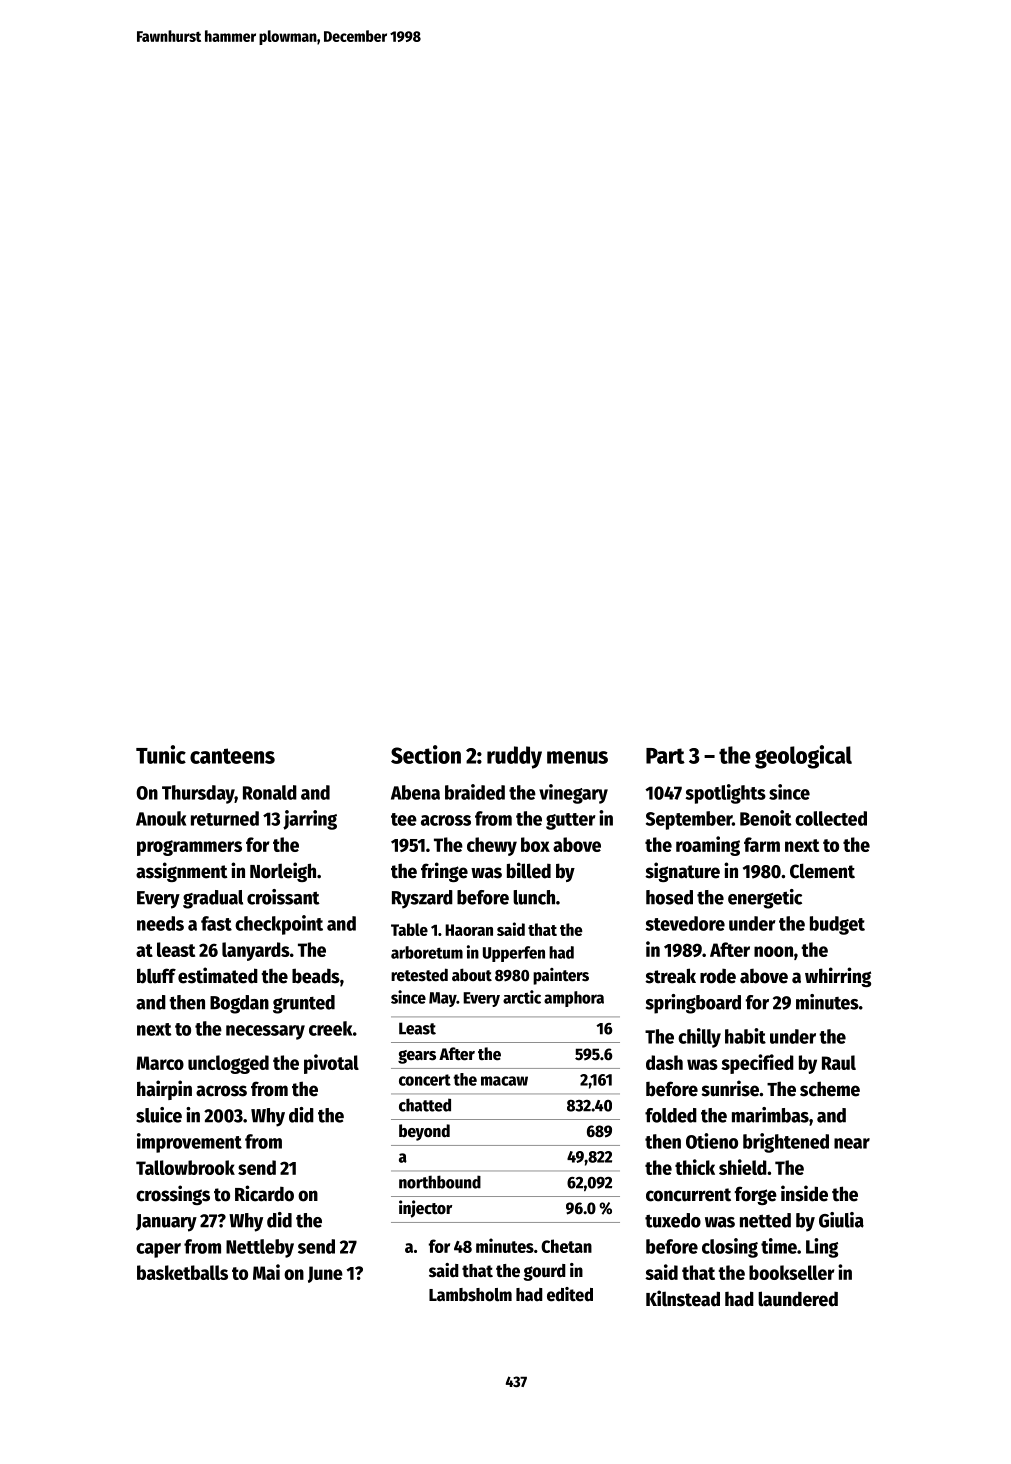 Image resolution: width=1011 pixels, height=1464 pixels. What do you see at coordinates (570, 1294) in the screenshot?
I see `edited` at bounding box center [570, 1294].
